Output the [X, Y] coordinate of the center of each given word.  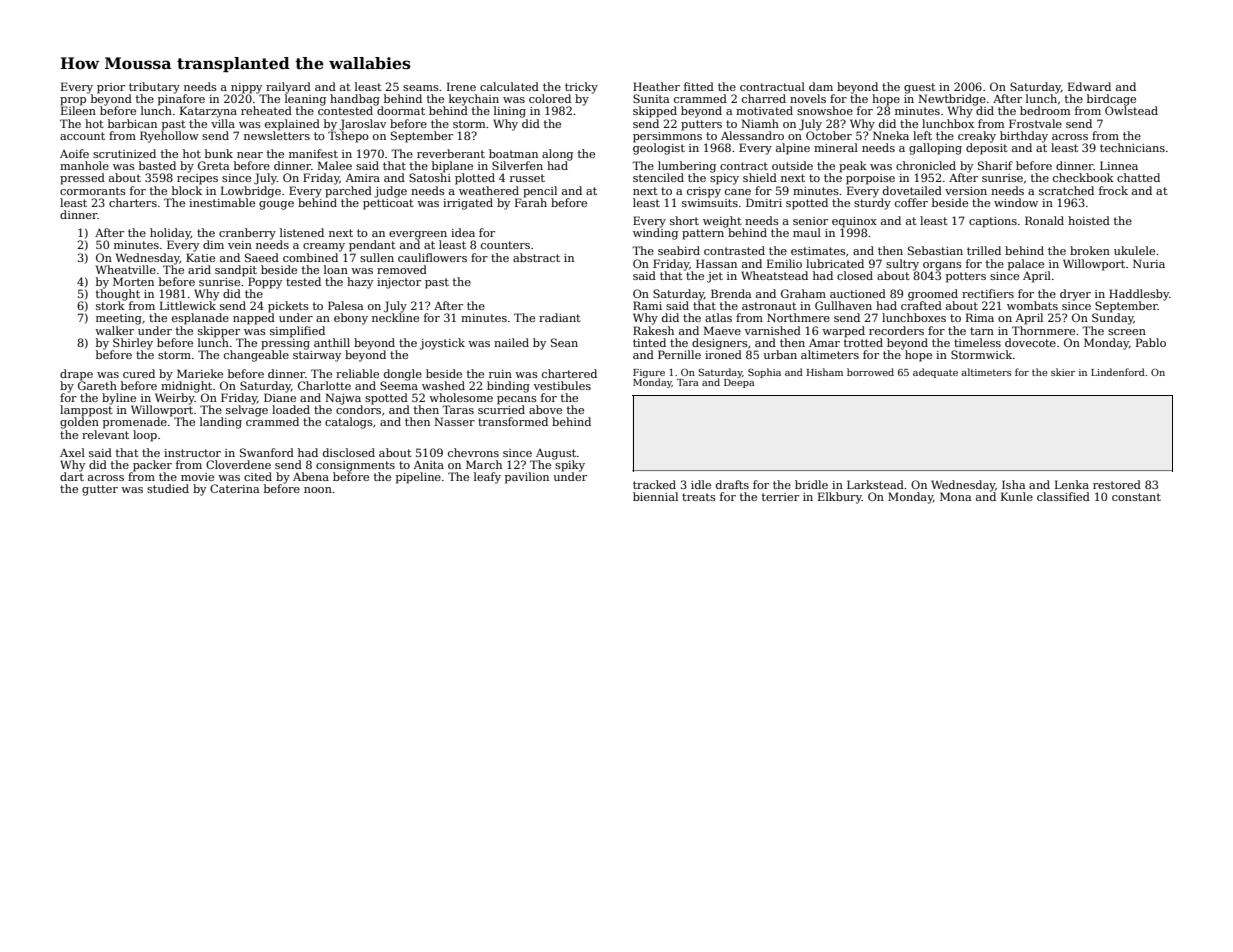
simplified [297, 332]
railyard [288, 88]
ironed [723, 354]
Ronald [1044, 220]
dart [72, 476]
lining [510, 112]
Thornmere [1043, 330]
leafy [487, 478]
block [187, 190]
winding [655, 234]
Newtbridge [952, 100]
